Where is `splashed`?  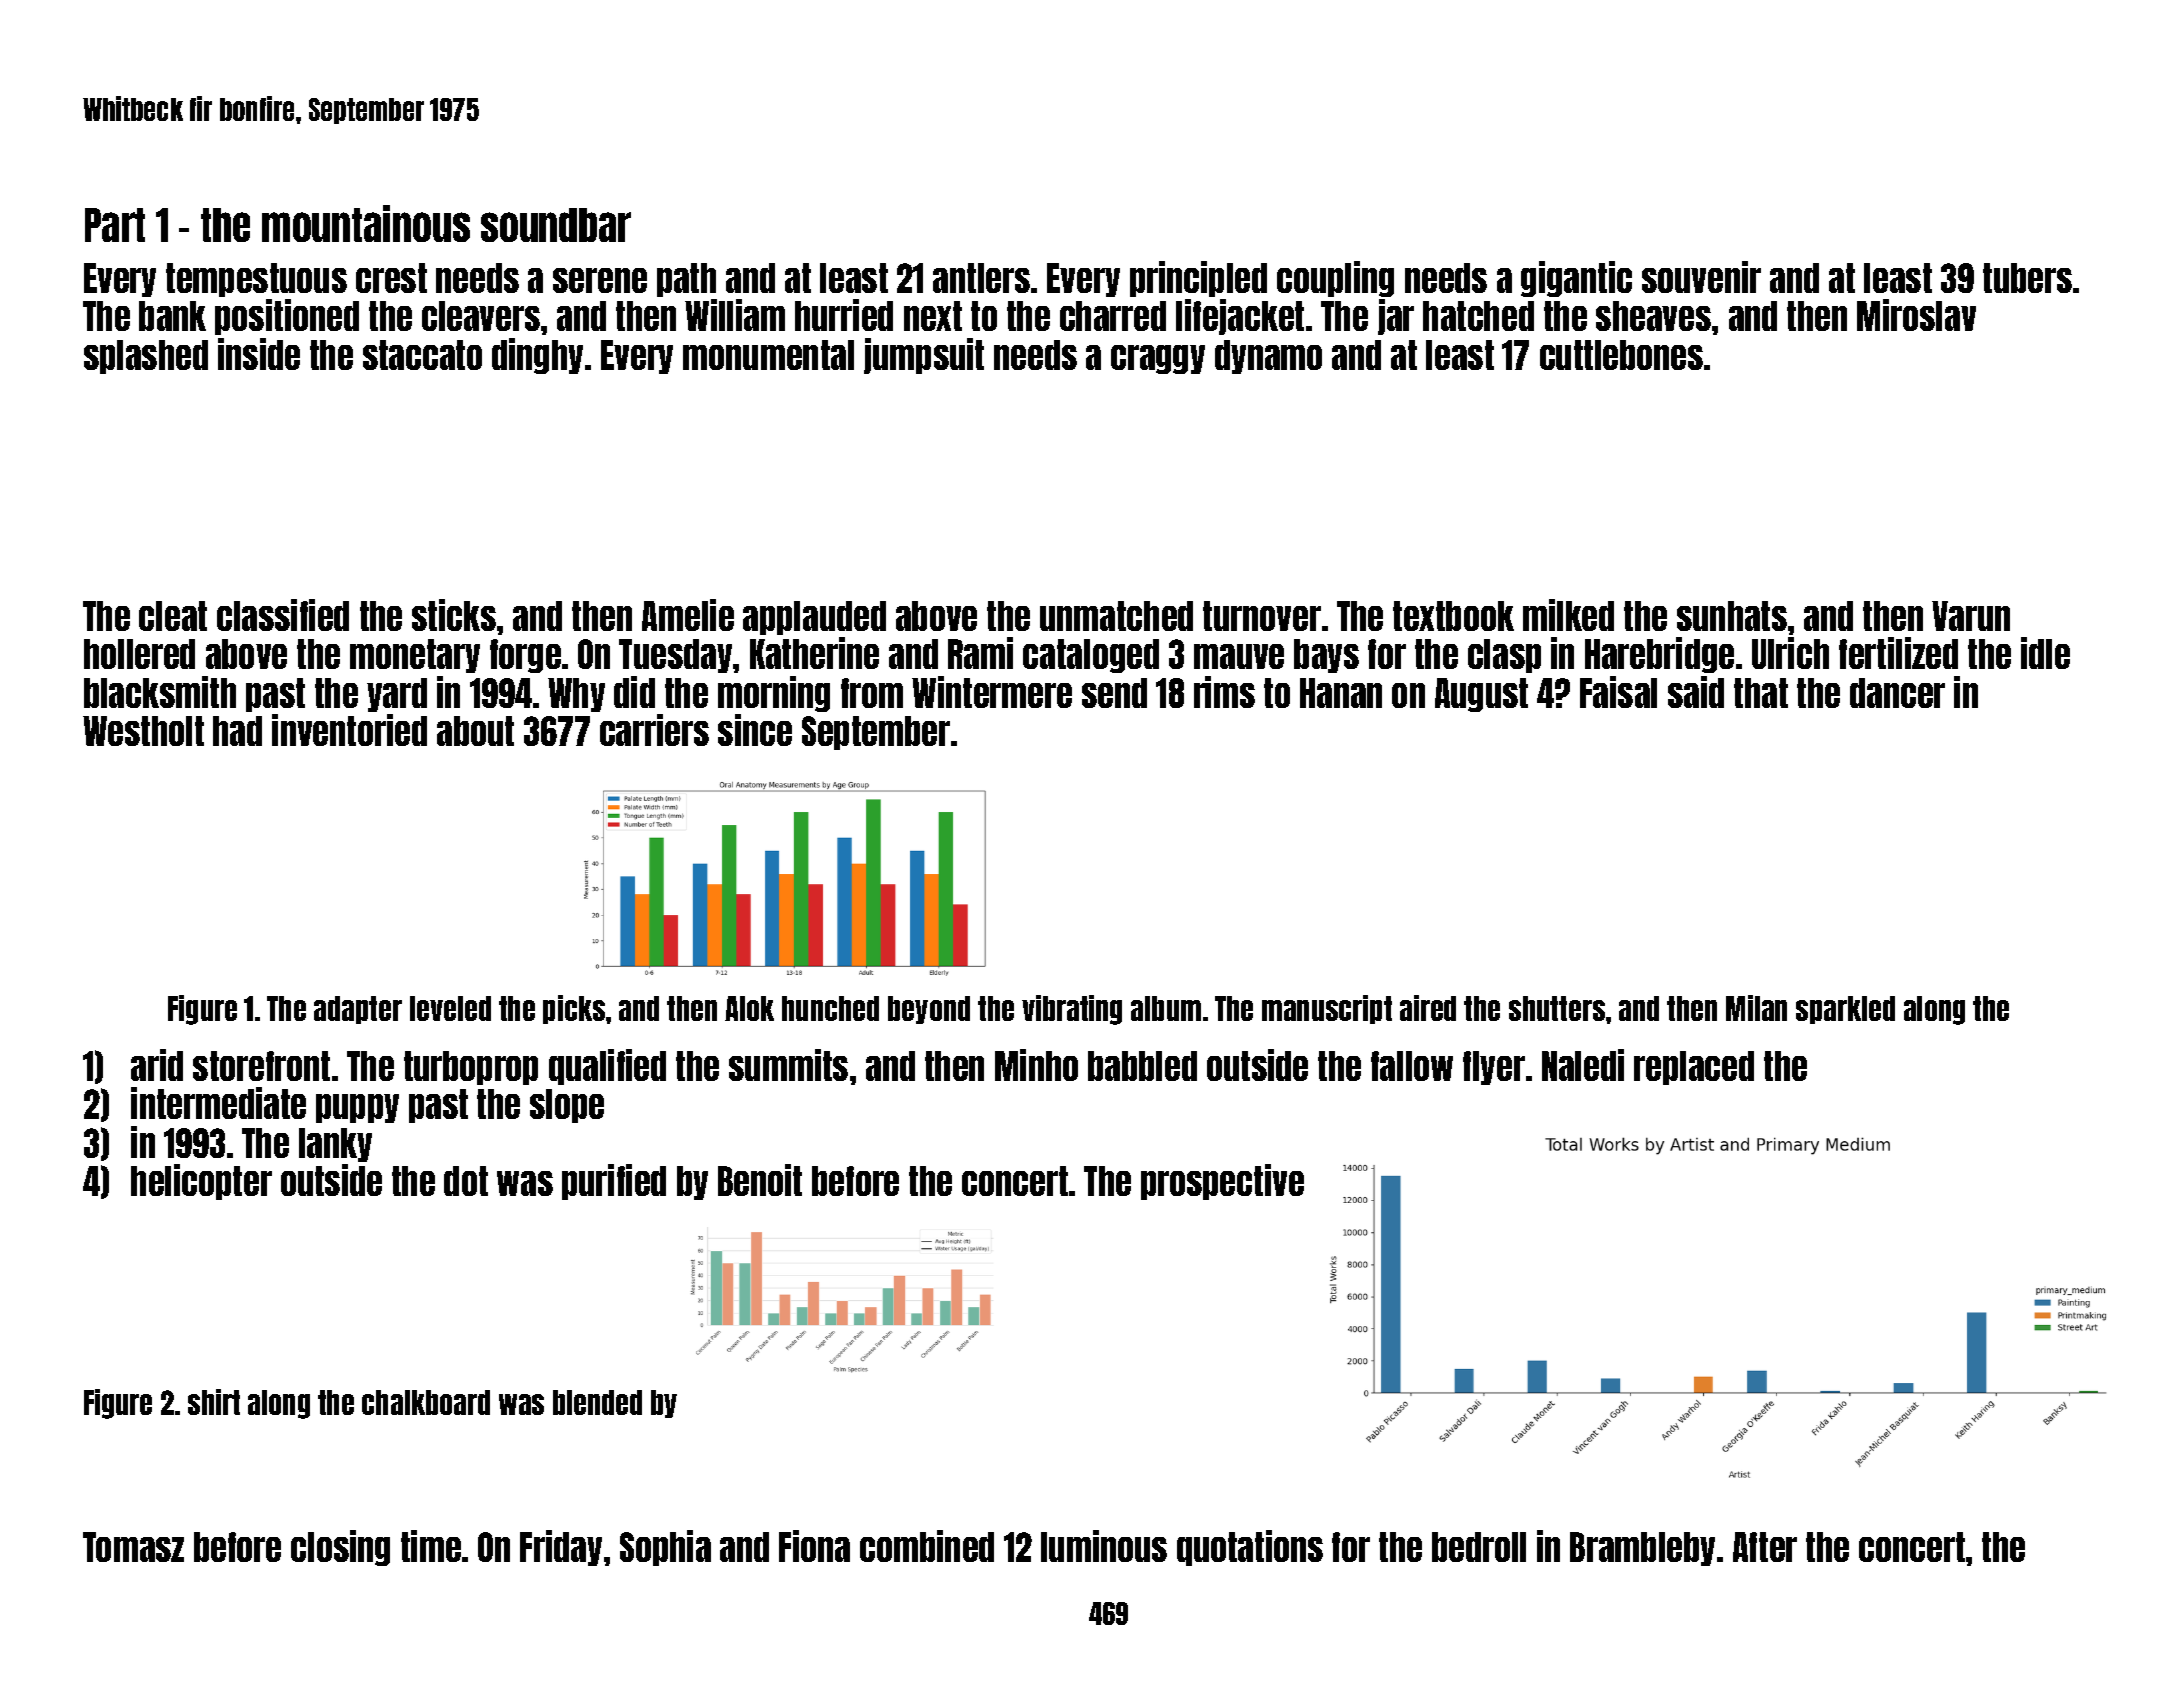 splashed is located at coordinates (146, 357).
